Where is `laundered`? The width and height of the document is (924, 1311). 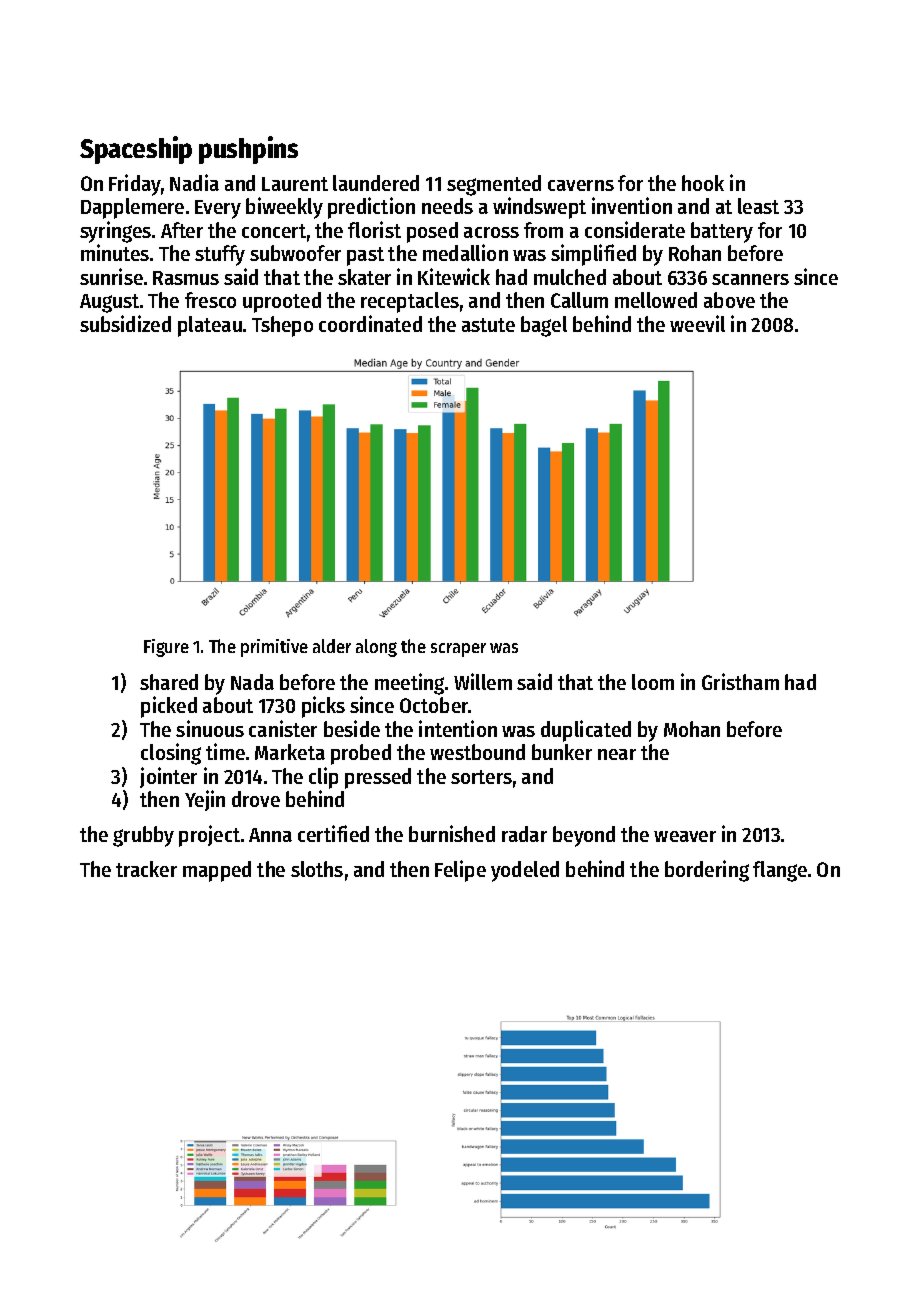 laundered is located at coordinates (376, 183).
